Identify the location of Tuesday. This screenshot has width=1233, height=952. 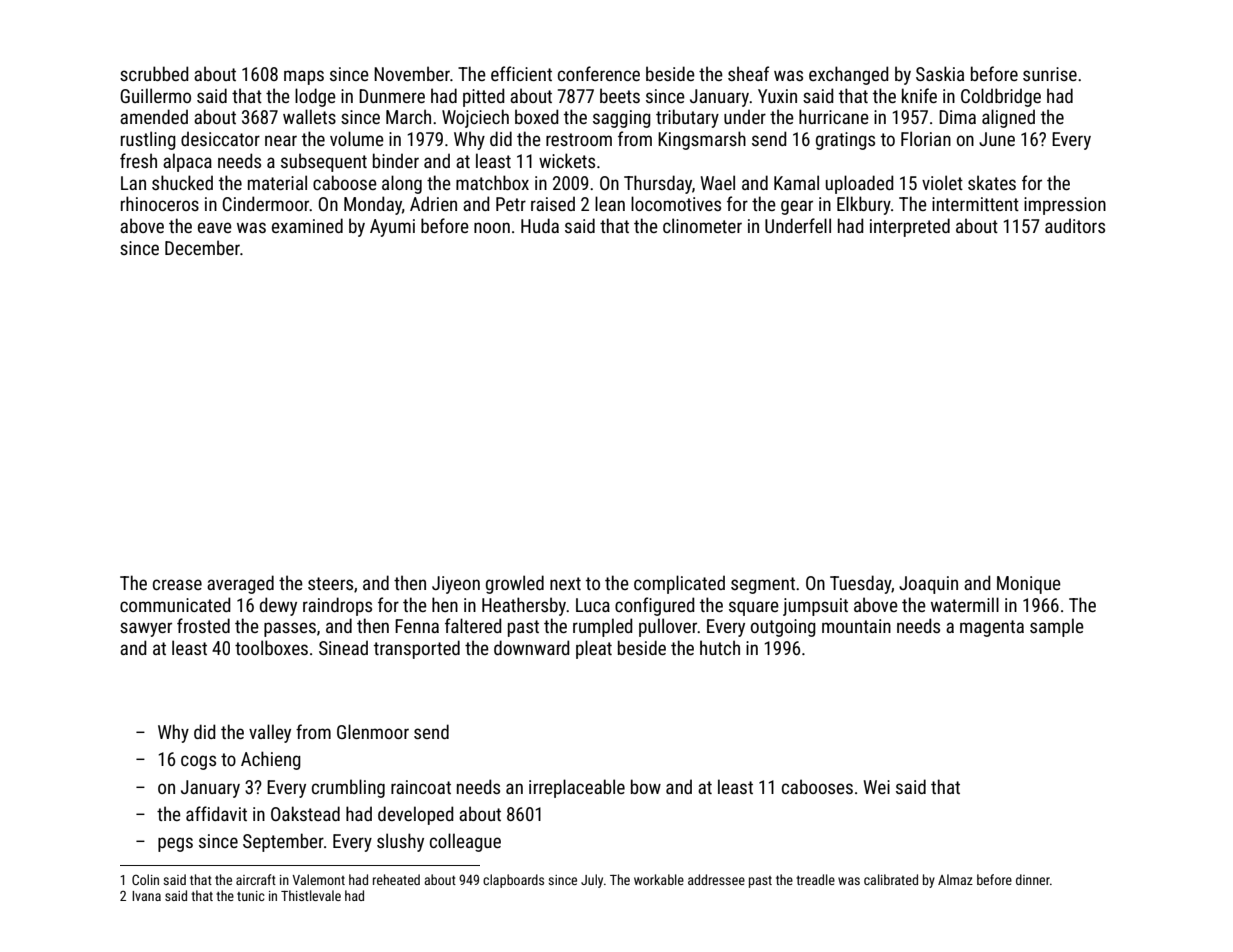
(860, 584).
